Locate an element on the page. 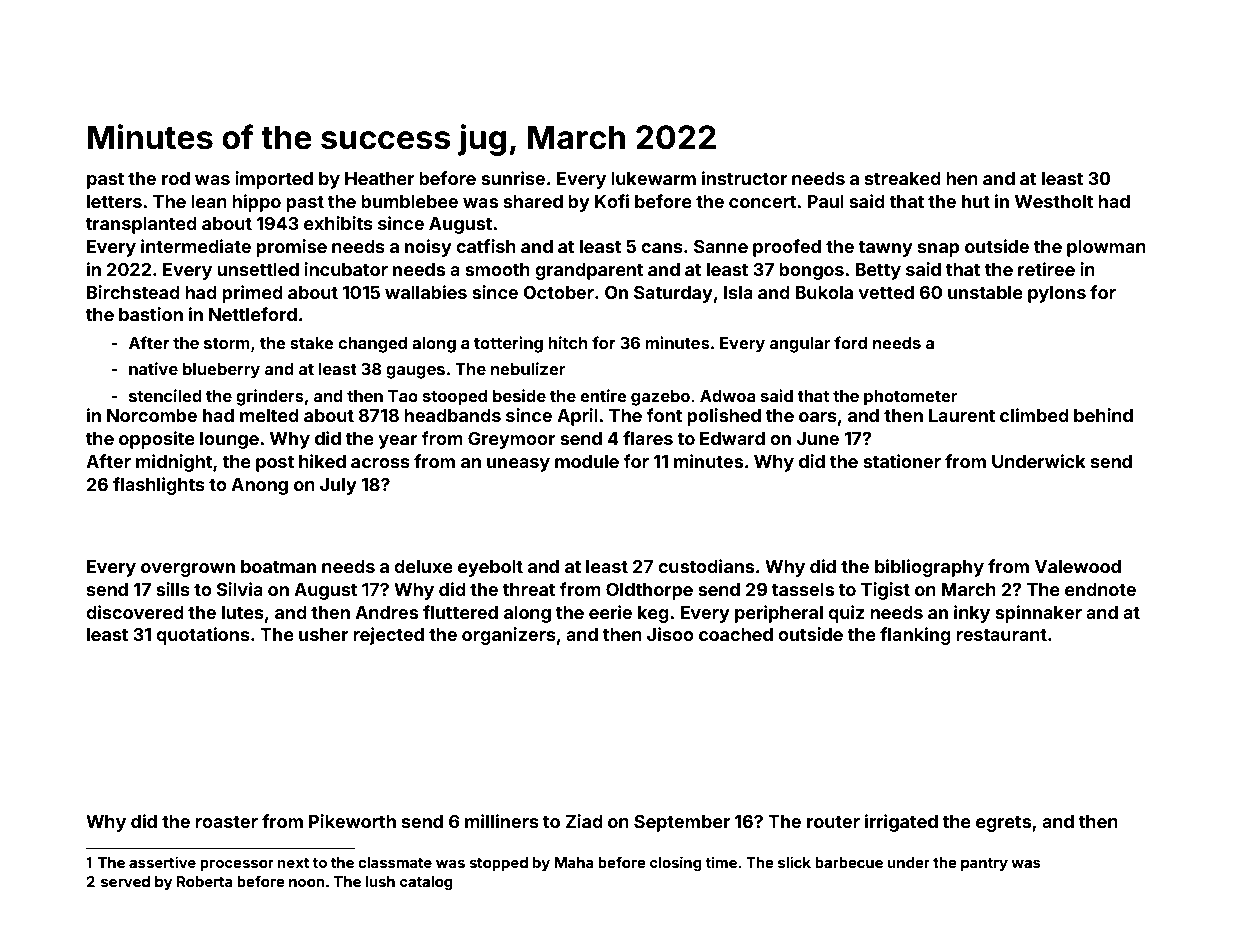 This image has height=952, width=1233. hitch is located at coordinates (568, 342).
